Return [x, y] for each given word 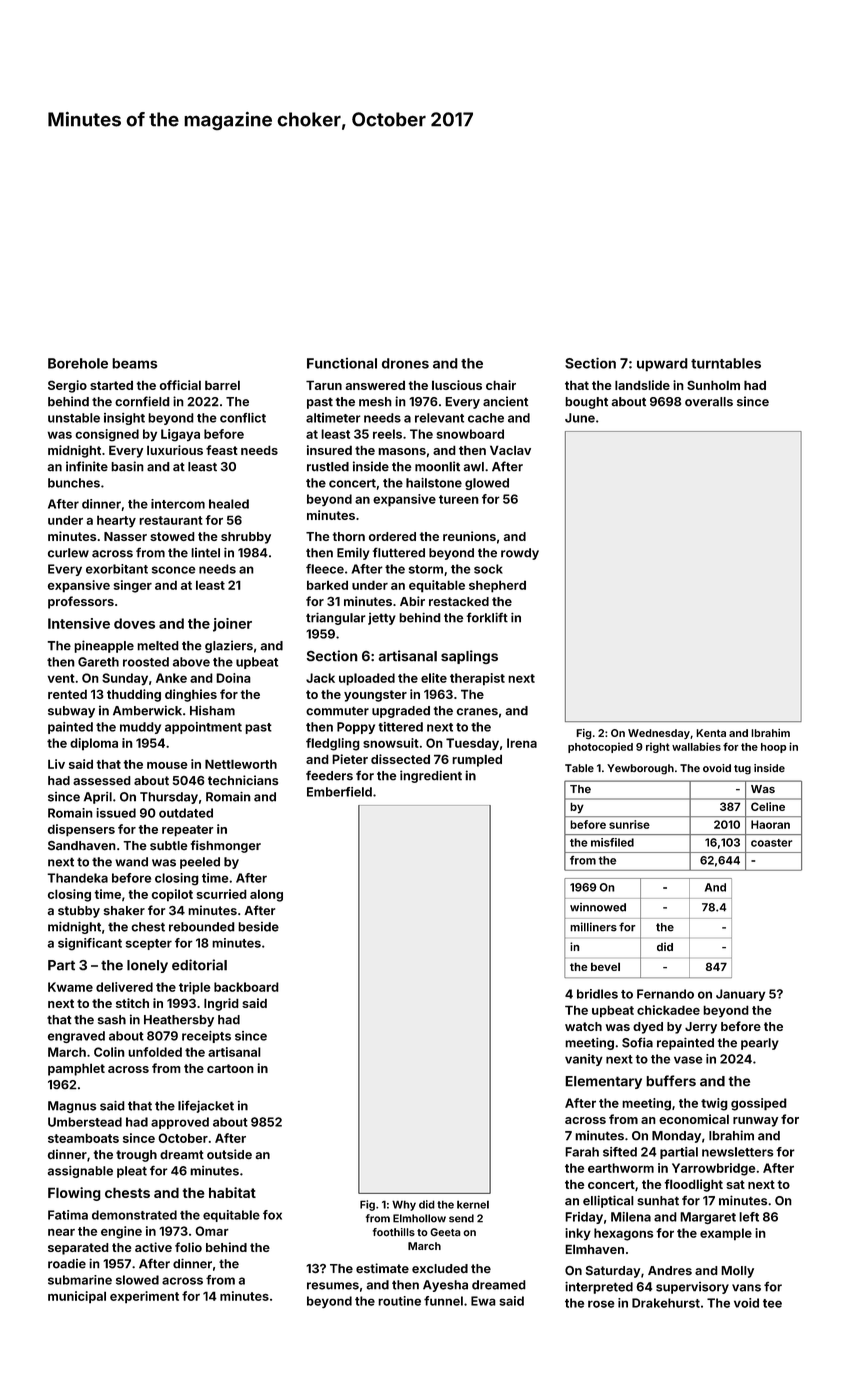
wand [131, 862]
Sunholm [713, 385]
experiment [144, 1297]
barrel [222, 385]
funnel [443, 1301]
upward [662, 365]
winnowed [598, 907]
